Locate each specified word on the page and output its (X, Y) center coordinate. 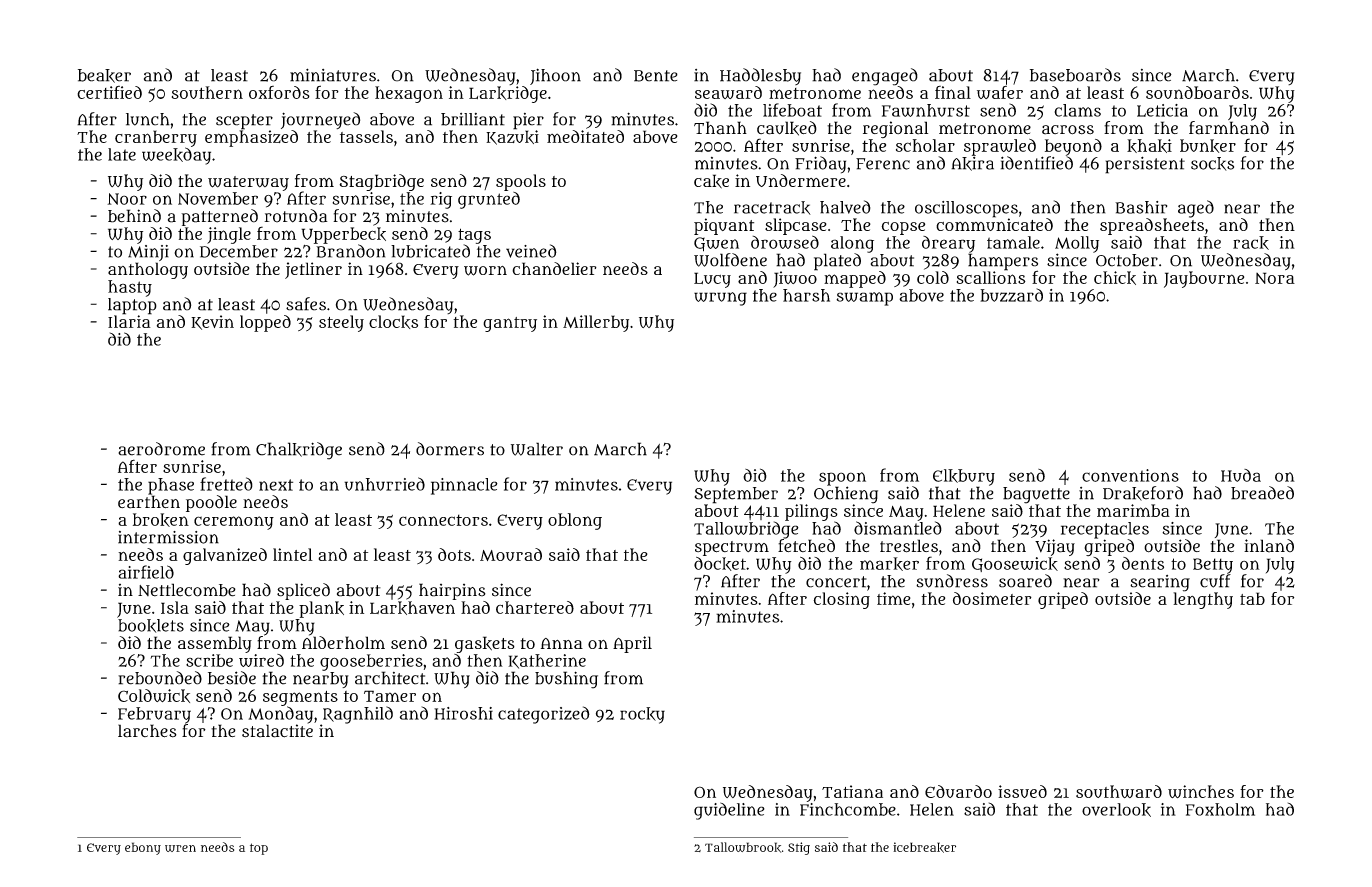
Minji (148, 253)
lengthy (1203, 600)
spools (521, 182)
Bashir (1141, 207)
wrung (720, 299)
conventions (1130, 475)
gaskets (485, 644)
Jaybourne (1204, 279)
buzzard (1011, 295)
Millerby (596, 323)
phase (171, 486)
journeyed (320, 120)
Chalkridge (299, 451)
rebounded (160, 678)
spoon (842, 479)
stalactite (277, 731)
